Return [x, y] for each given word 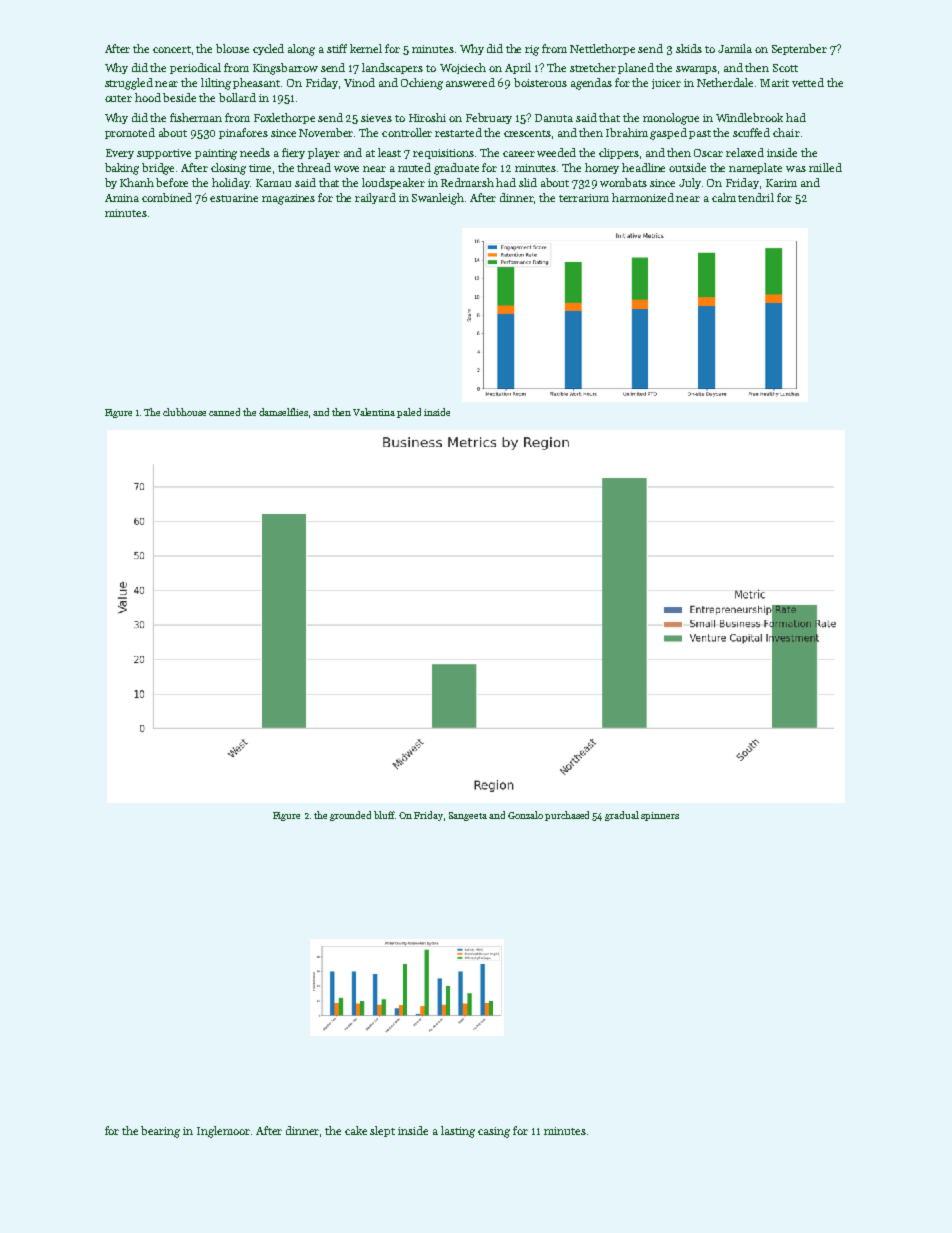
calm [724, 197]
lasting [458, 1132]
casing [494, 1132]
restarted [458, 132]
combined [167, 197]
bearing [160, 1132]
